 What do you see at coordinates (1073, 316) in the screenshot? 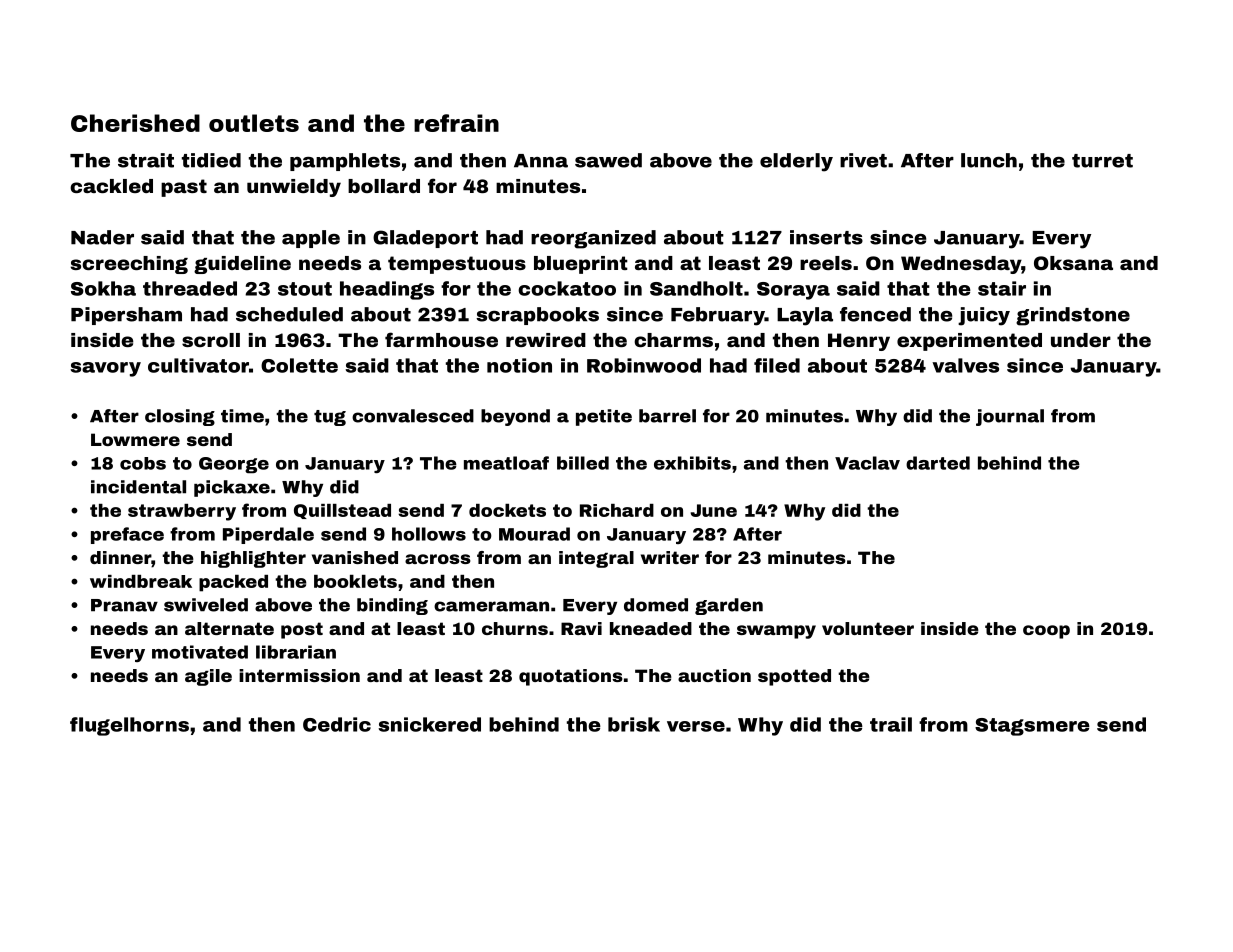
I see `grindstone` at bounding box center [1073, 316].
